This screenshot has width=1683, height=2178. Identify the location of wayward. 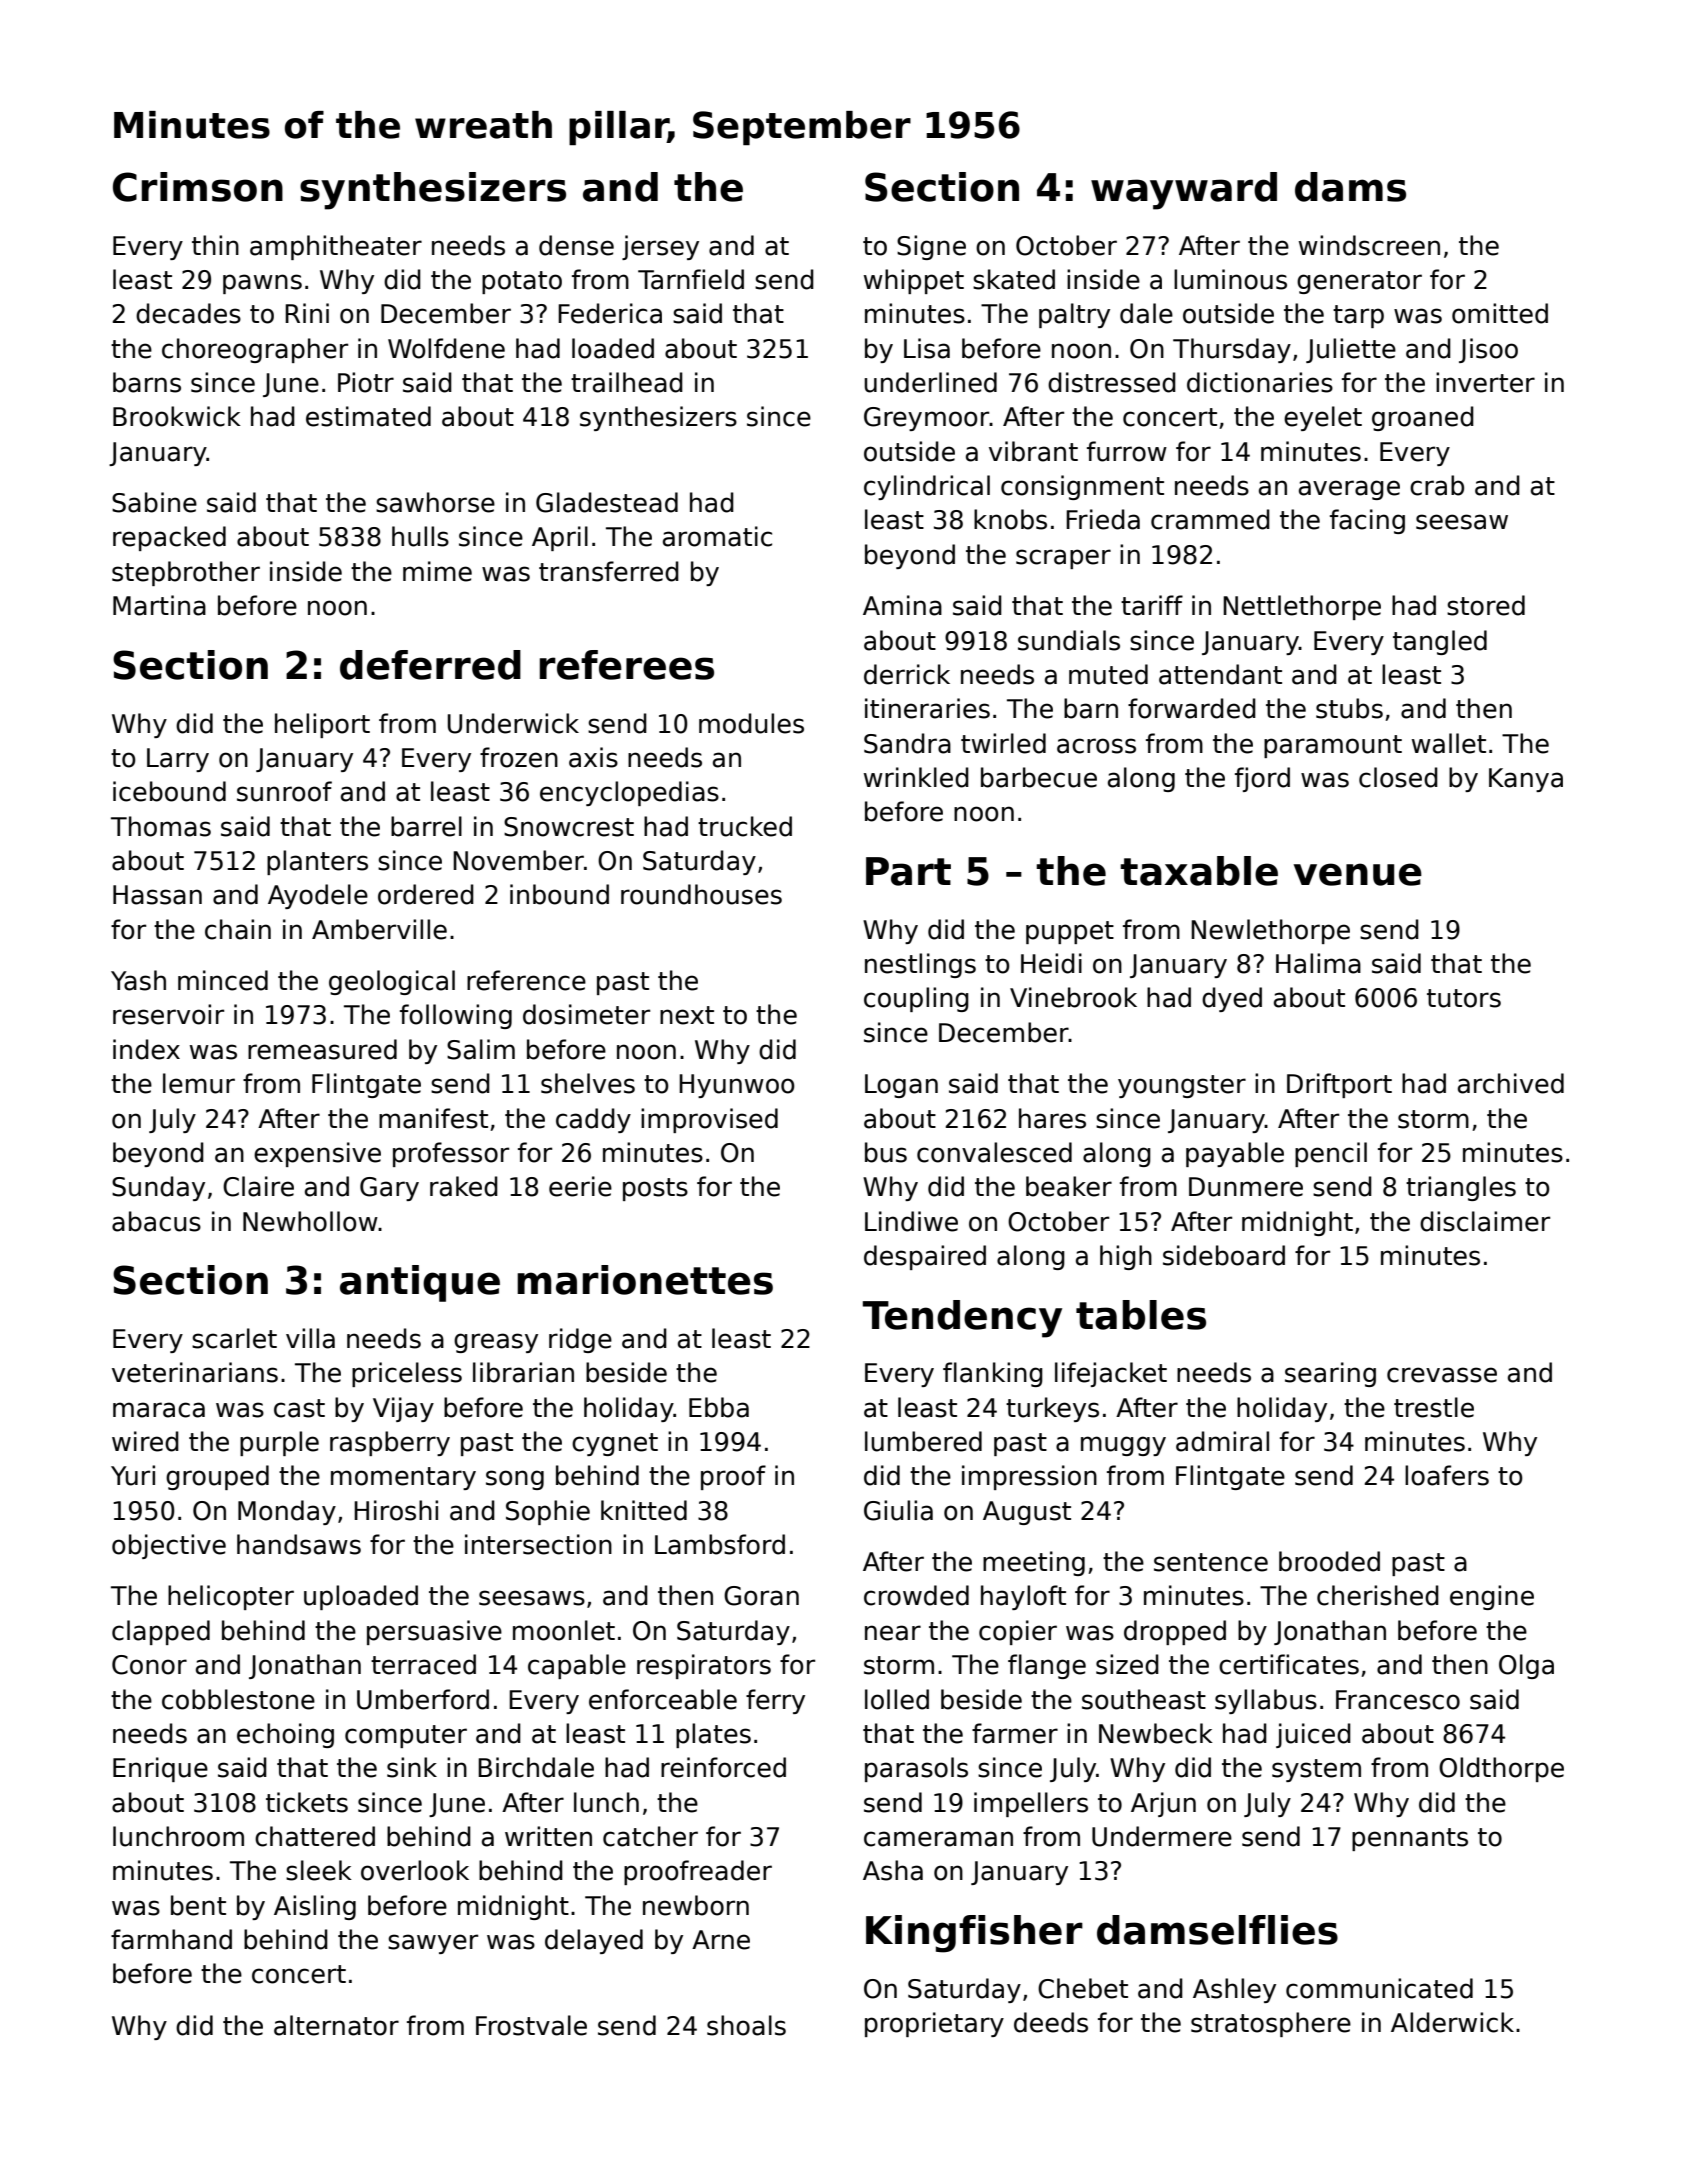
(1184, 191).
